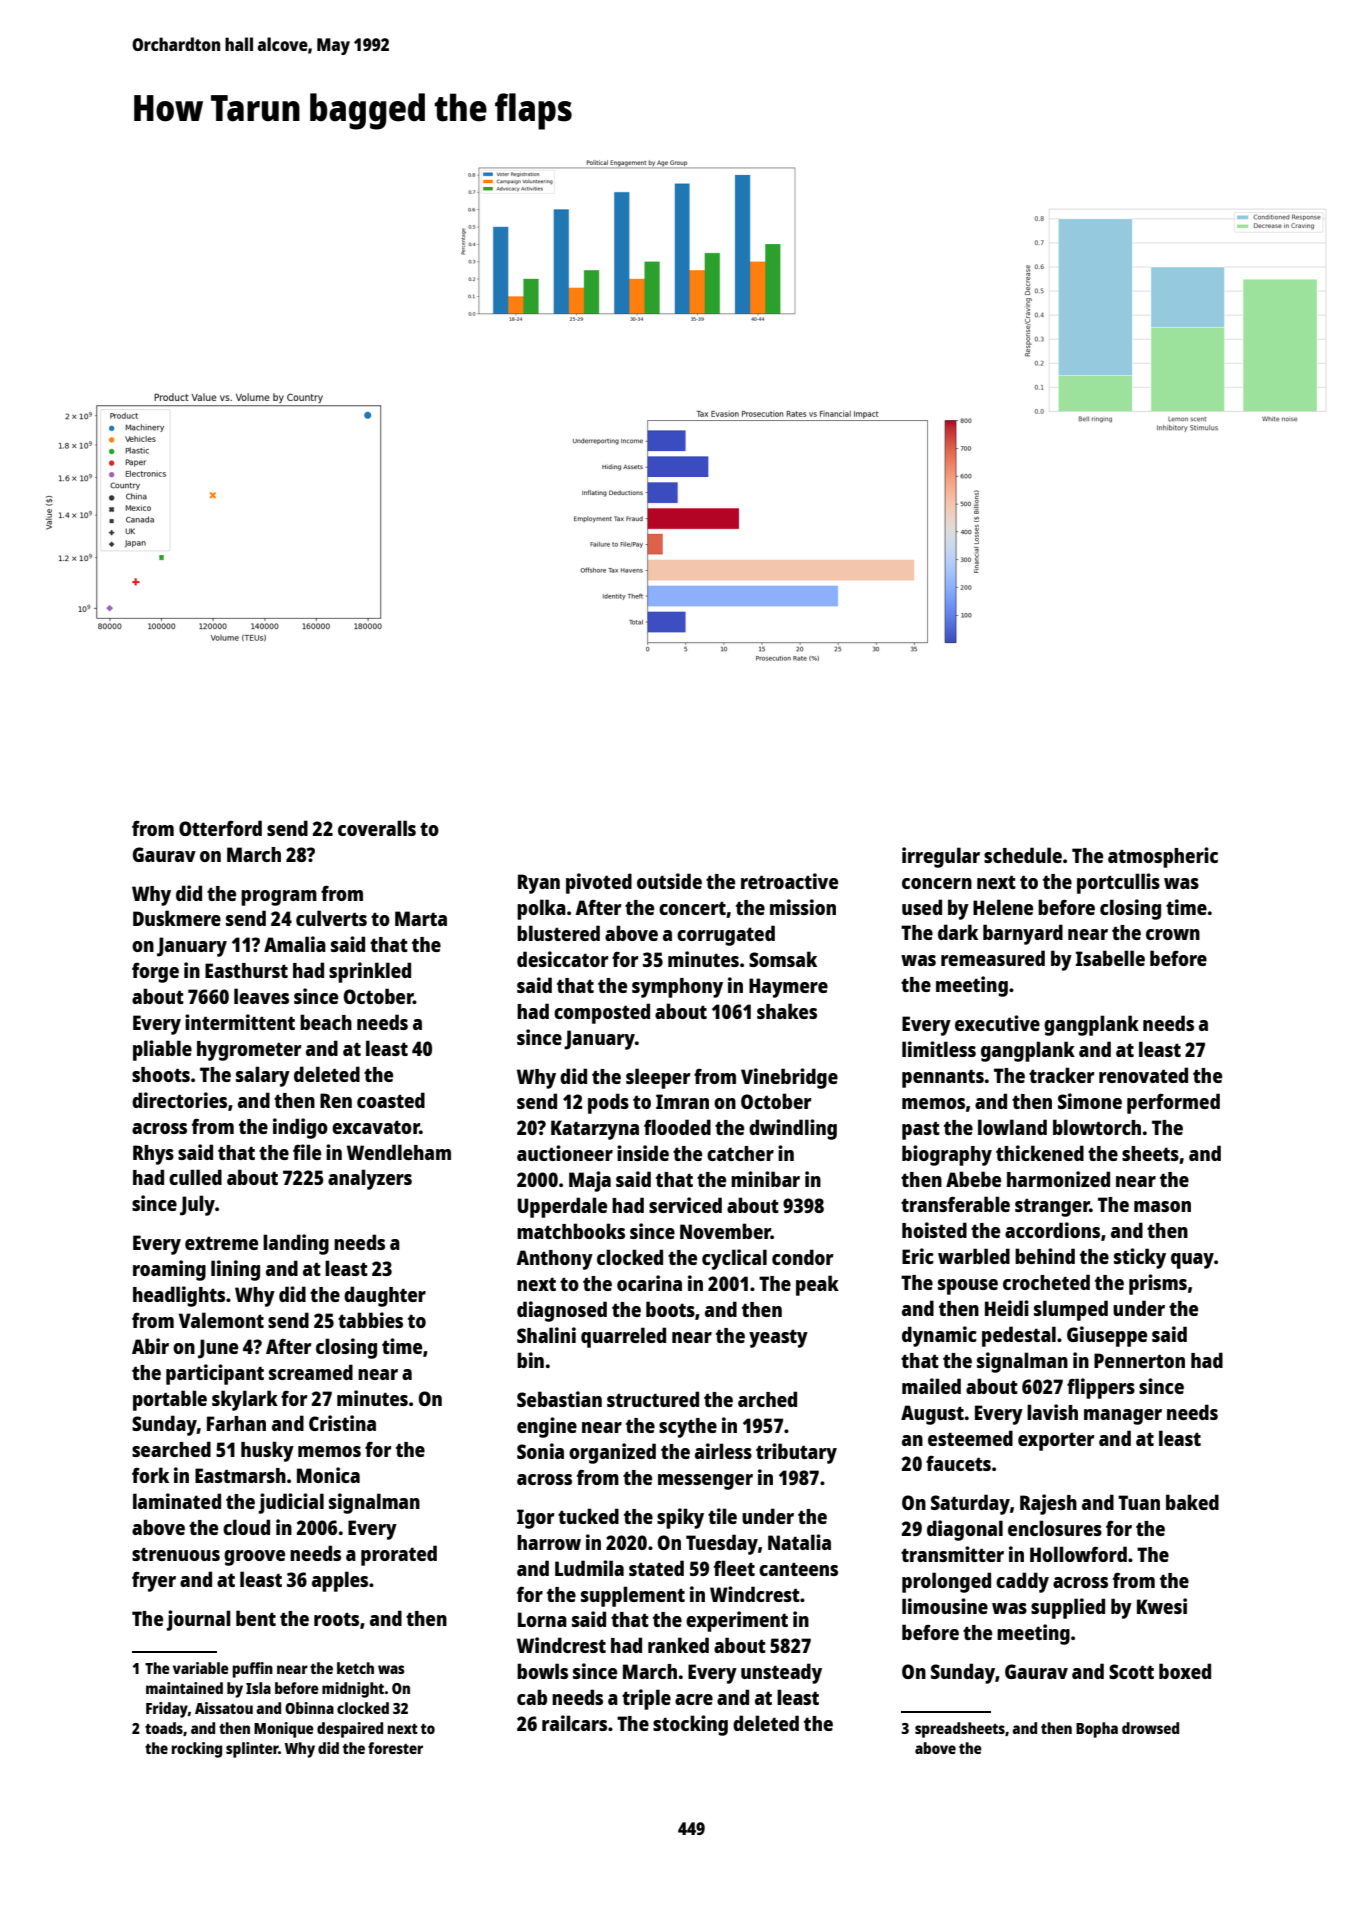  I want to click on coasted, so click(391, 1100).
